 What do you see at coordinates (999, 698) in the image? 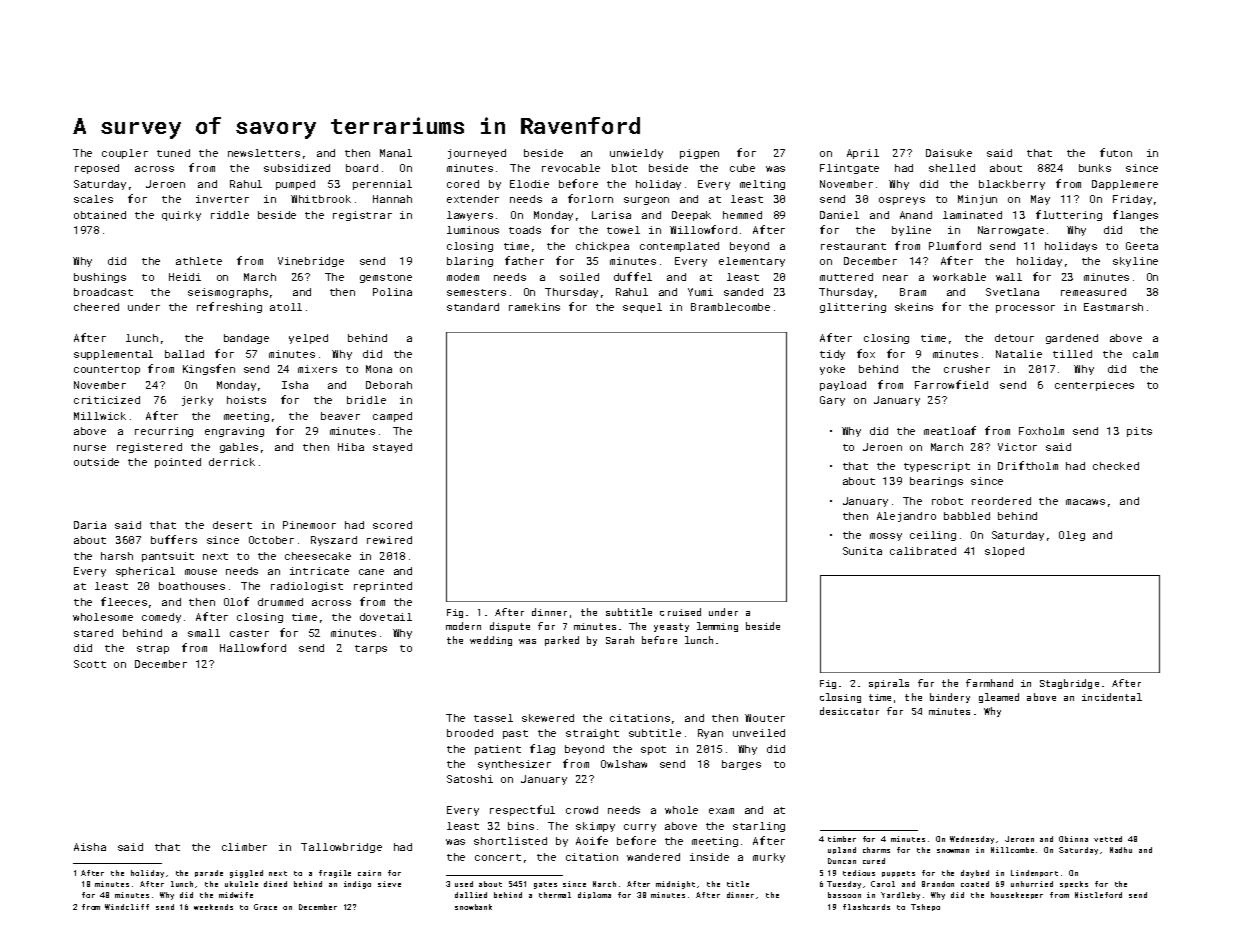
I see `gleamed` at bounding box center [999, 698].
